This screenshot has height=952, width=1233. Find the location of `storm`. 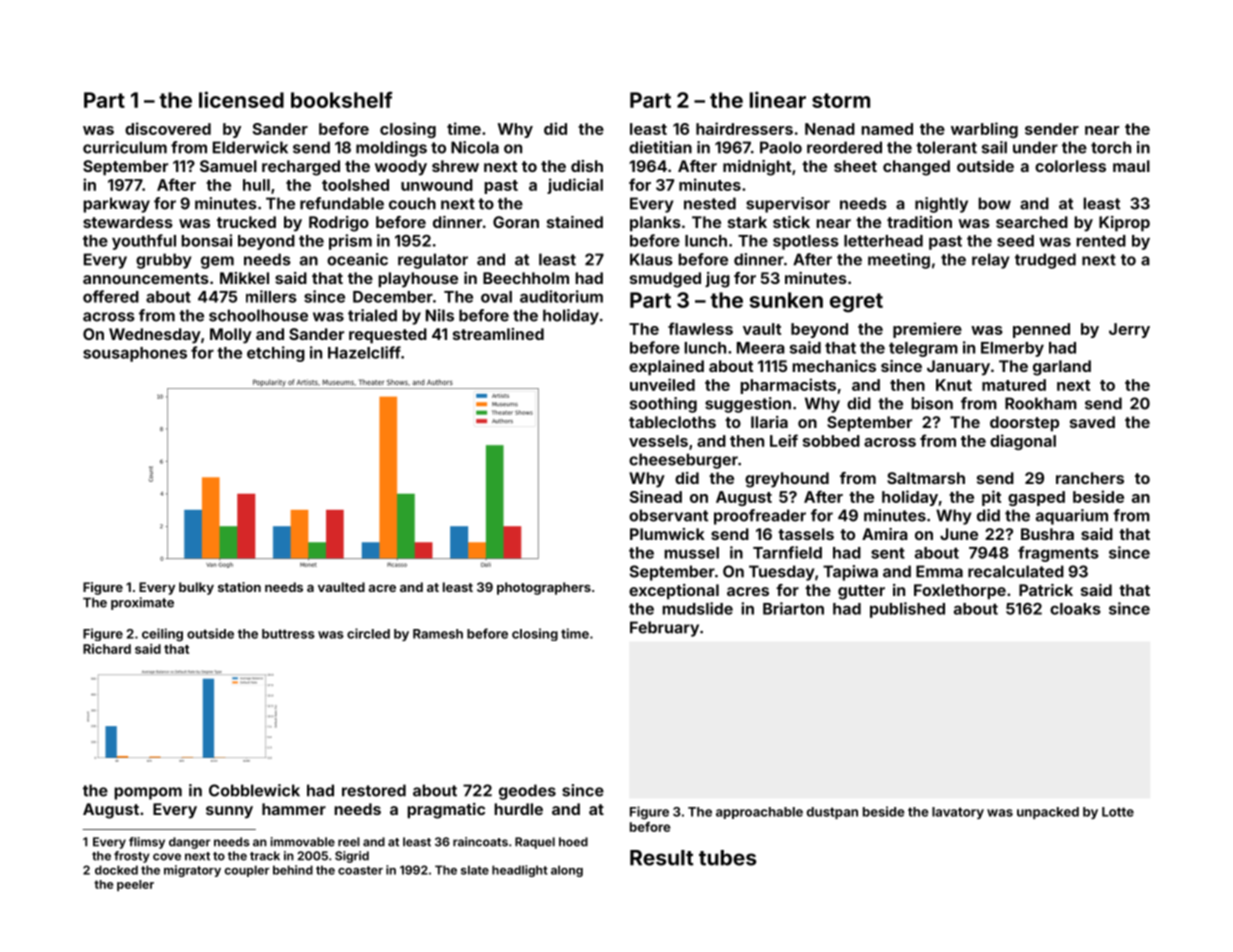

storm is located at coordinates (841, 100).
